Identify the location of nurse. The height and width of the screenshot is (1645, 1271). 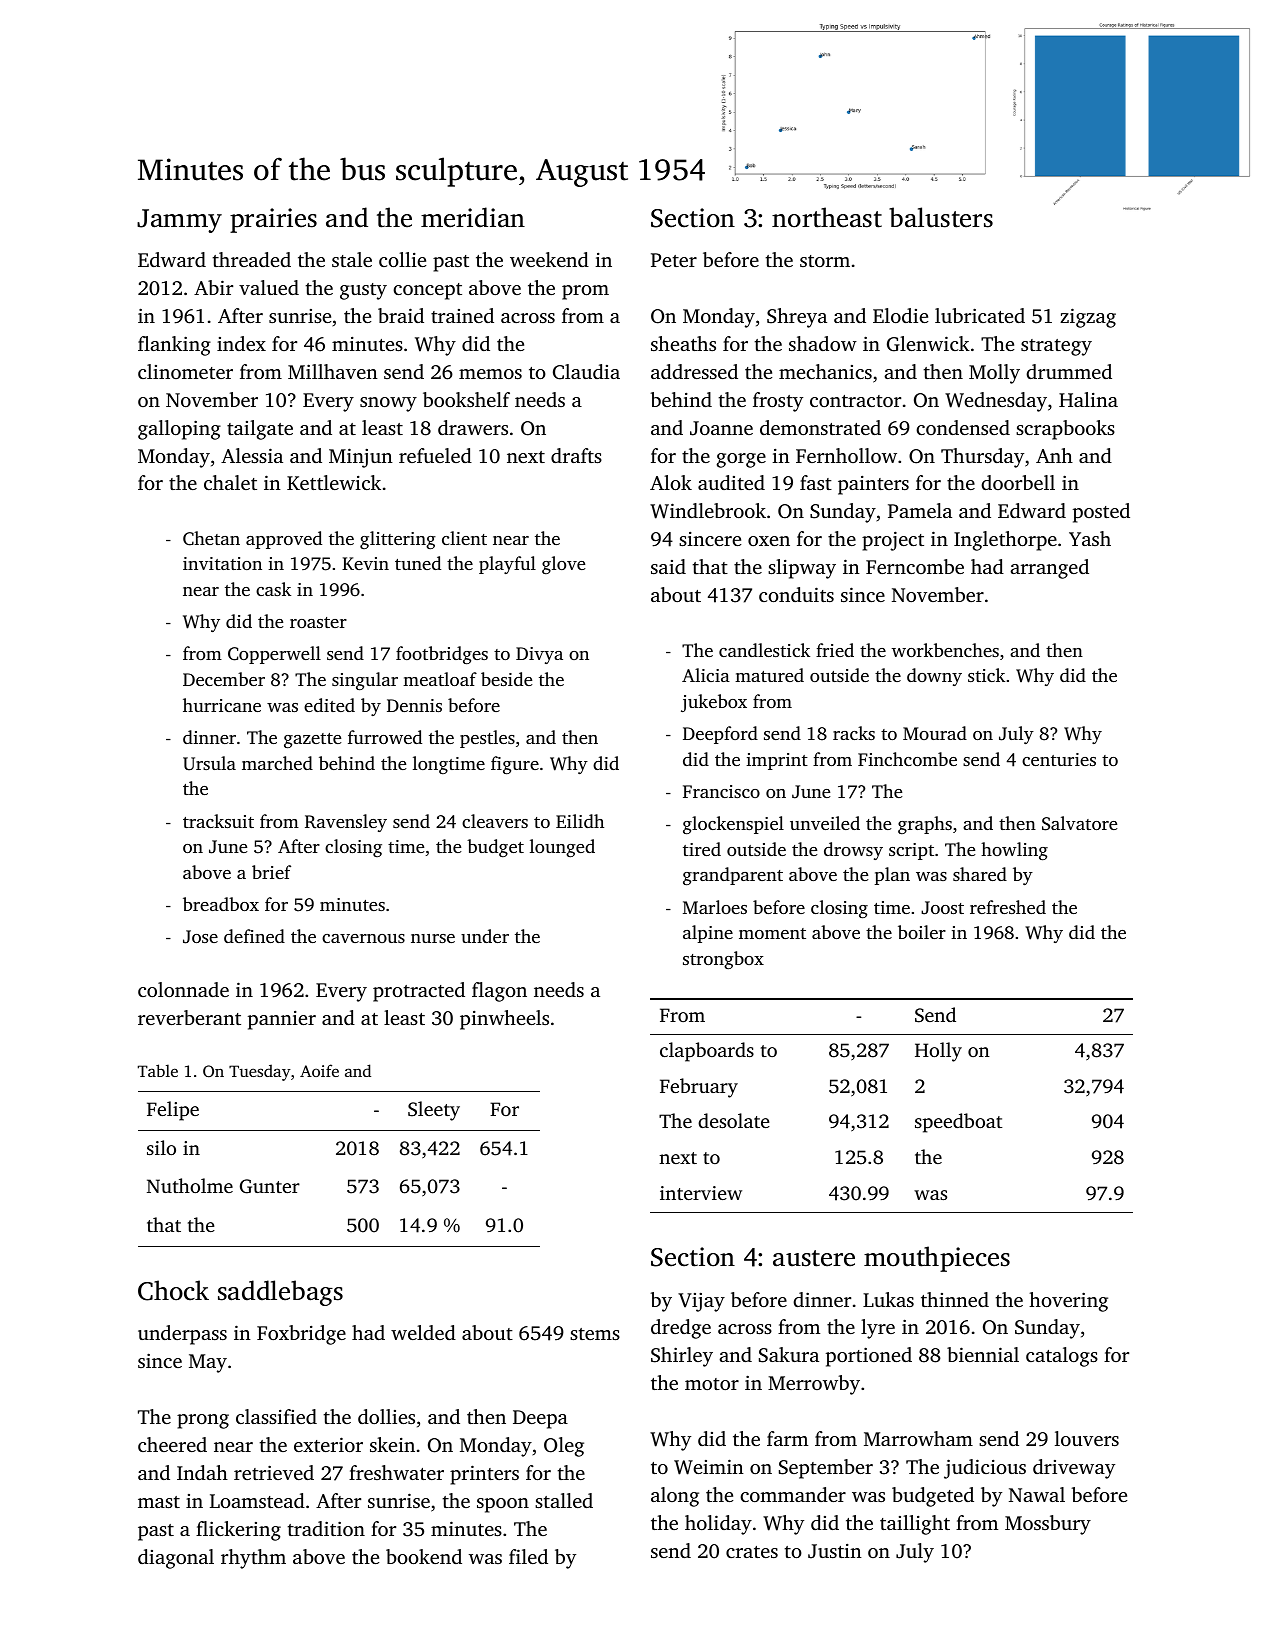
(433, 938).
